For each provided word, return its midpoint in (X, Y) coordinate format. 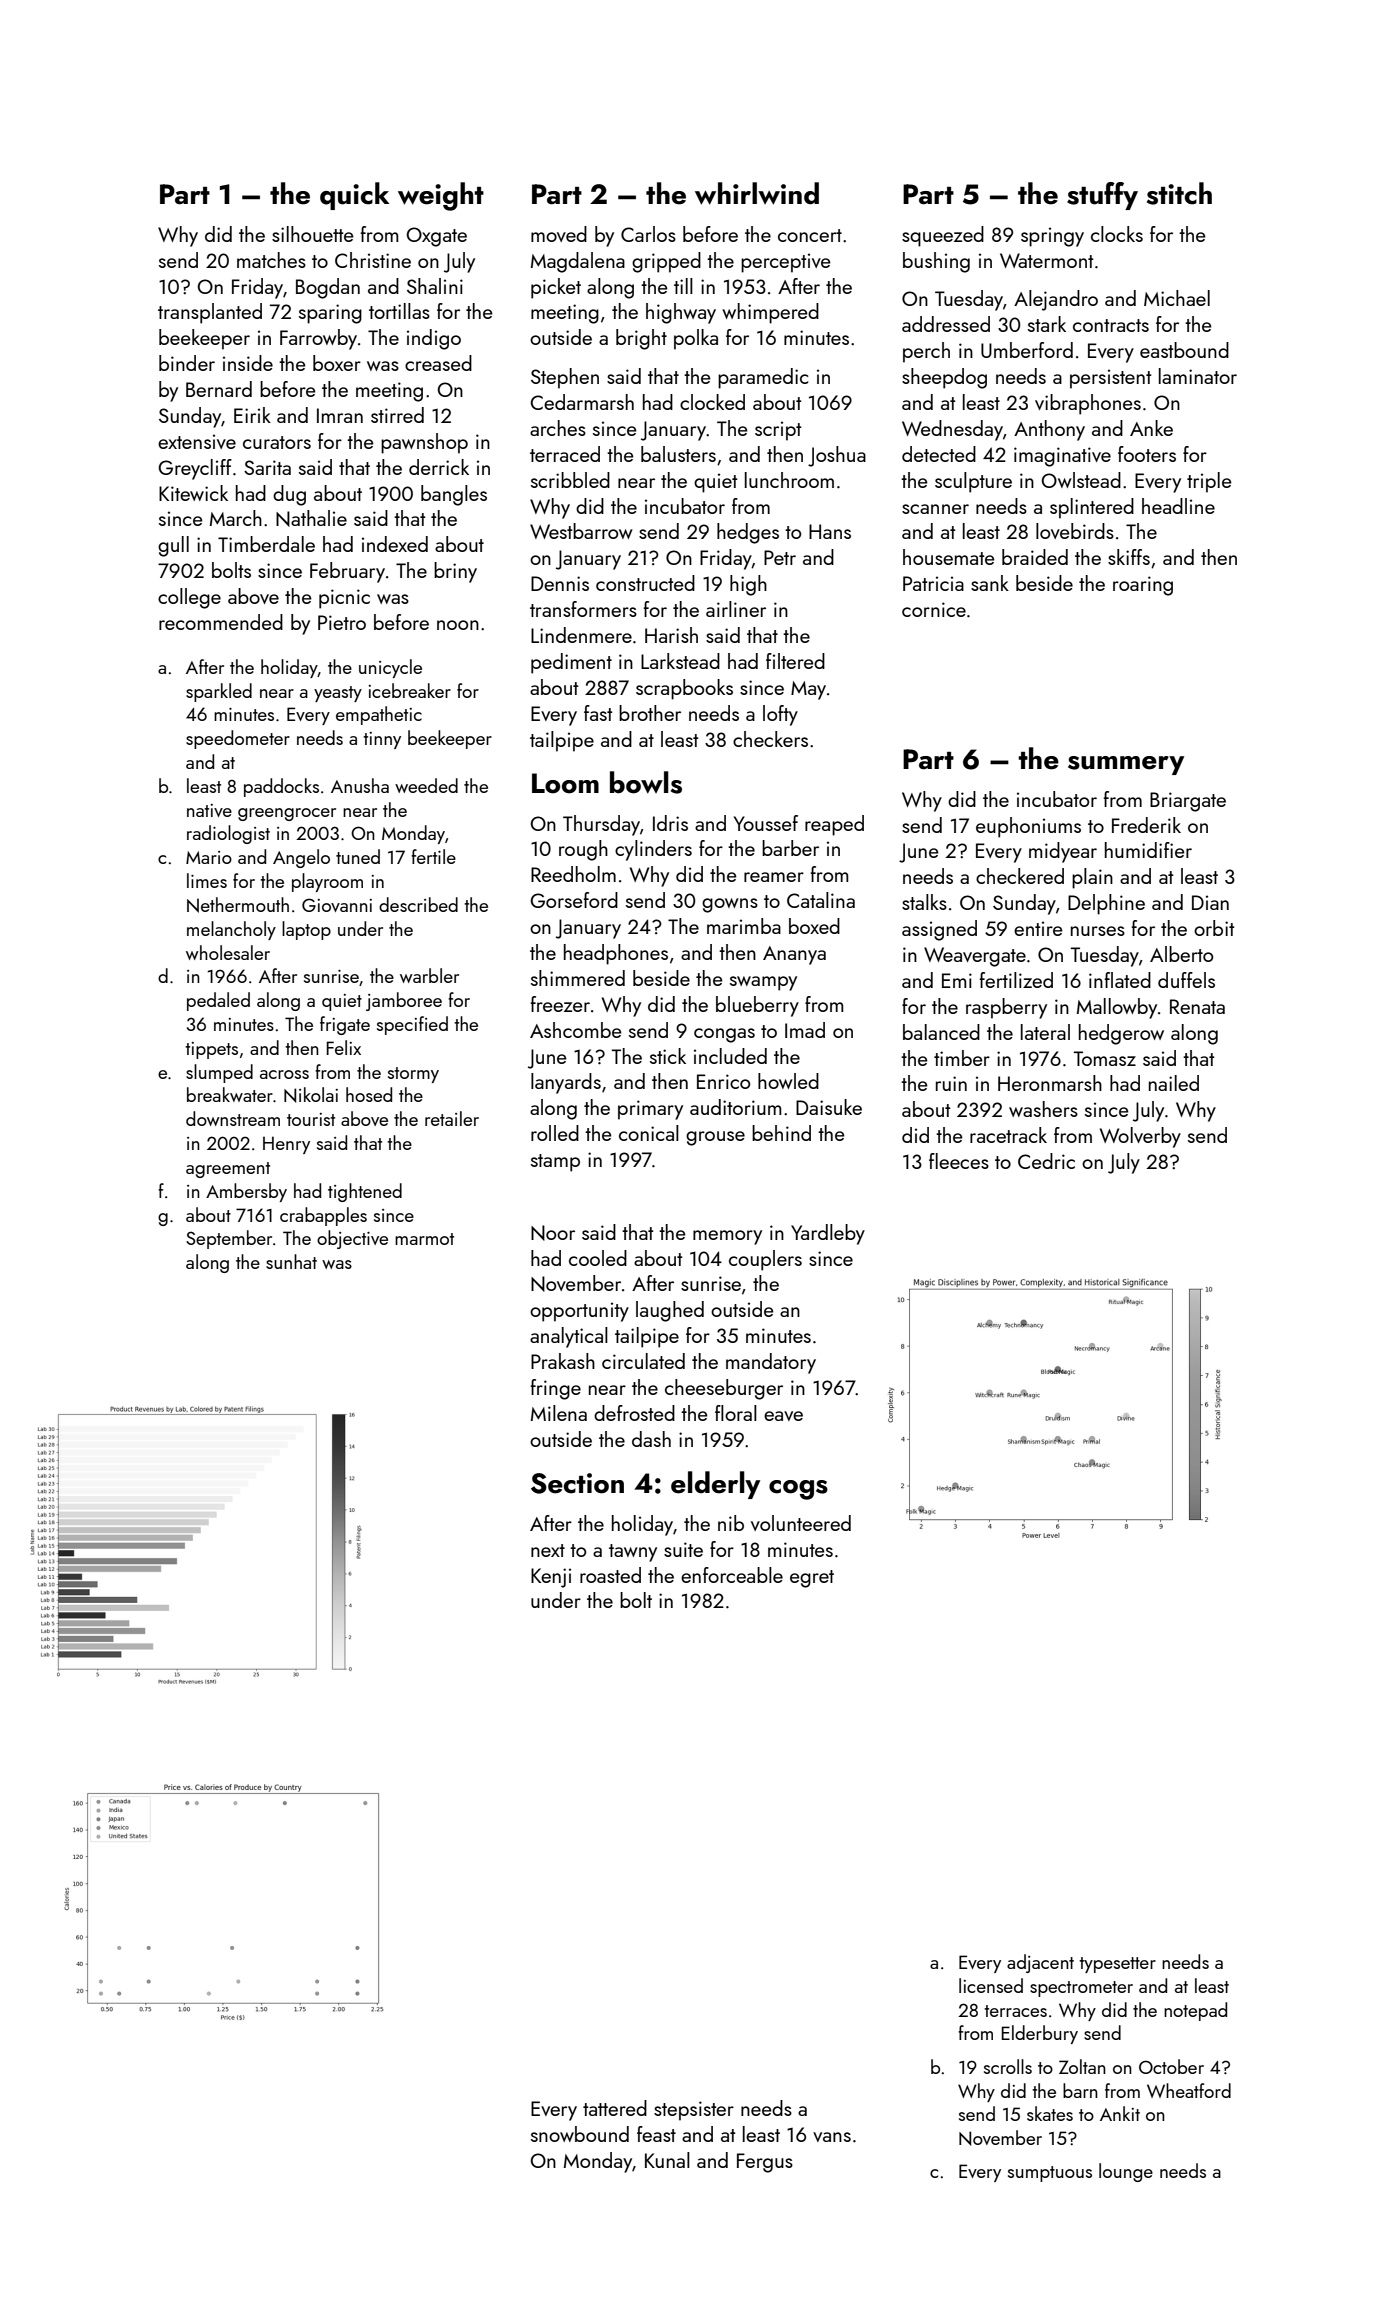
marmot (424, 1239)
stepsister (694, 2111)
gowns (730, 905)
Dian (1210, 902)
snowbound (580, 2134)
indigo (434, 339)
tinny (382, 740)
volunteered (801, 1523)
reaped (834, 825)
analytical (569, 1337)
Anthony (1049, 430)
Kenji (551, 1578)
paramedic (763, 378)
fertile (433, 856)
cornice (934, 609)
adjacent (1040, 1963)
